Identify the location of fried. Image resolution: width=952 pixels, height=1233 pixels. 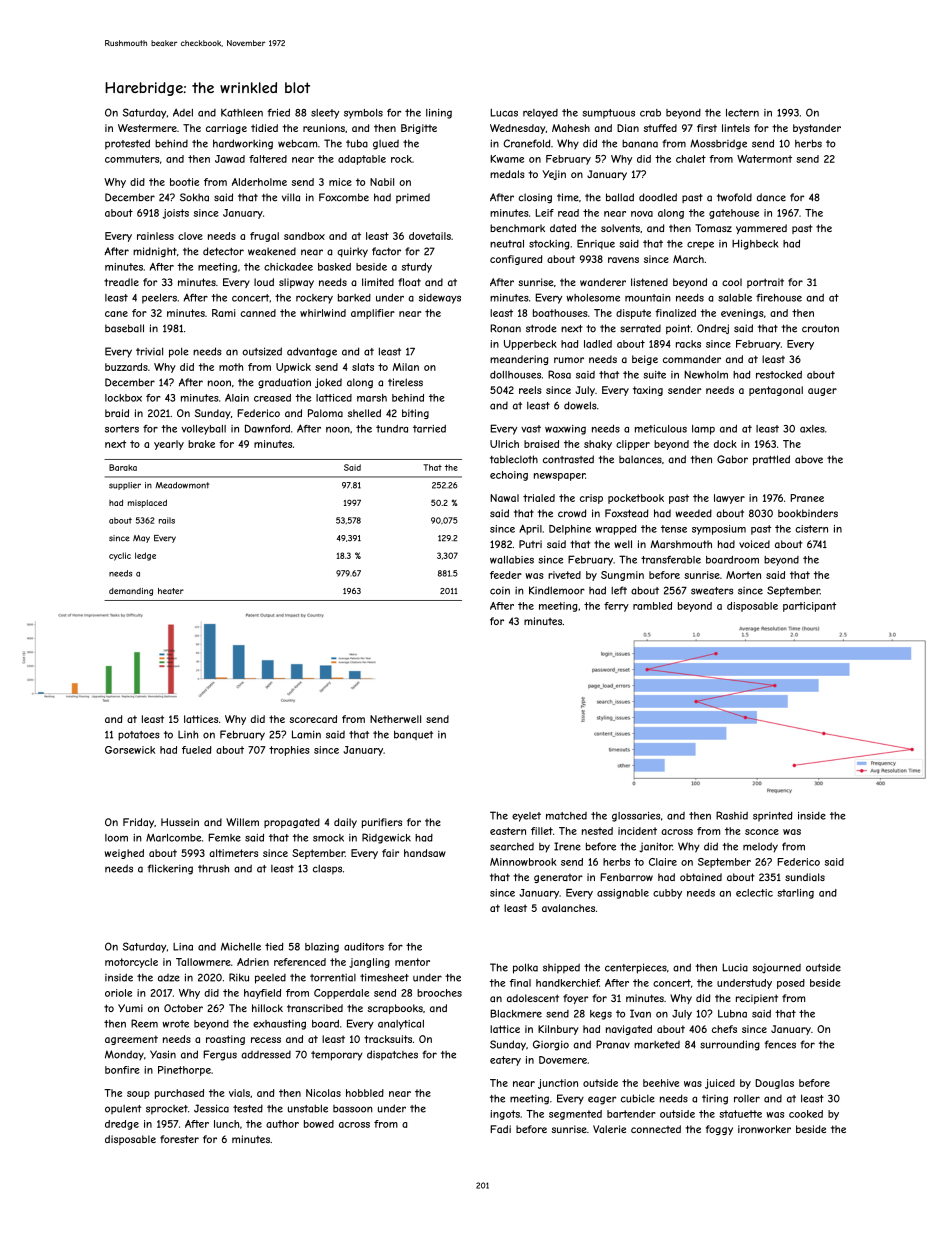
(278, 112).
